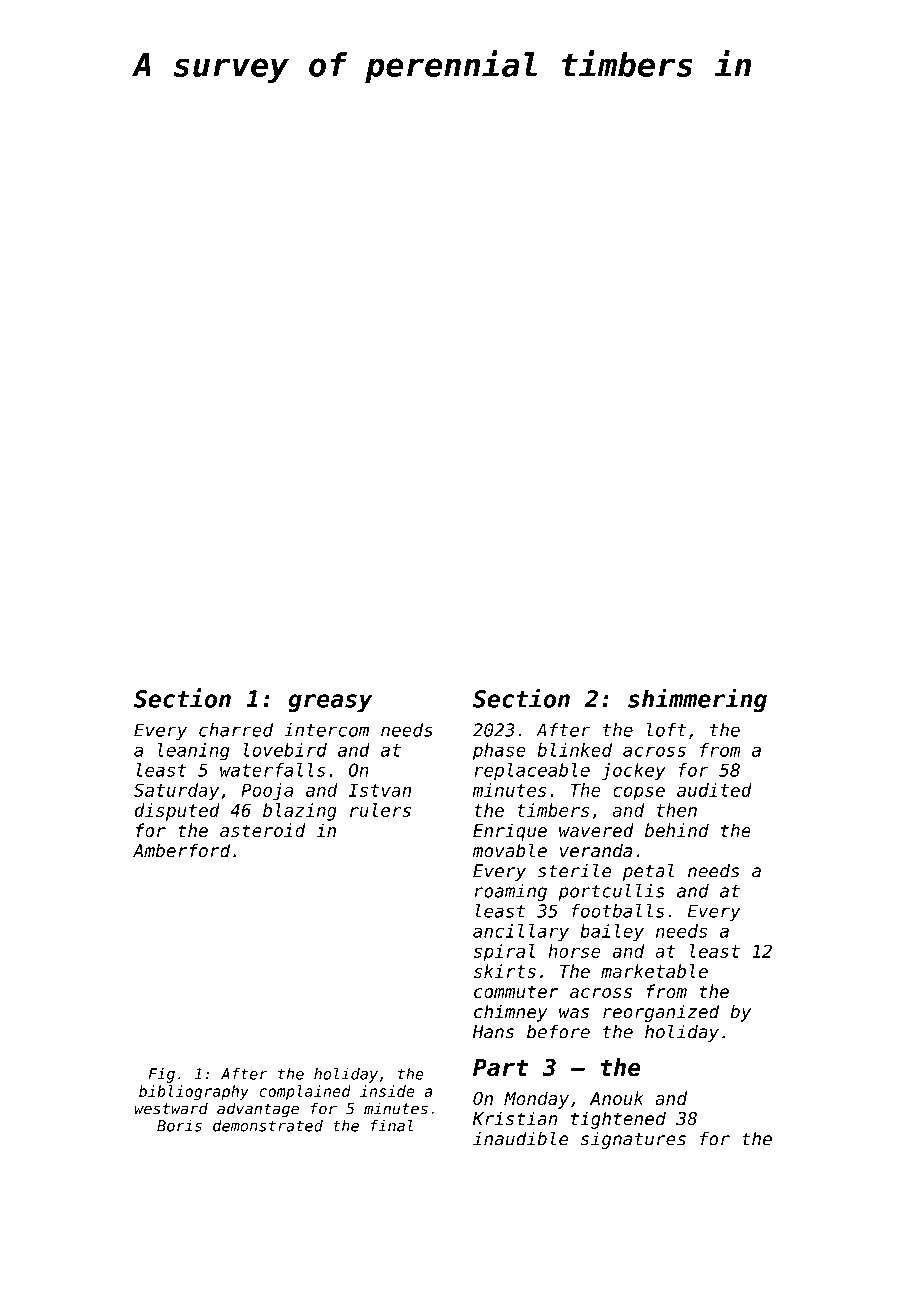  What do you see at coordinates (504, 953) in the page?
I see `spiral` at bounding box center [504, 953].
